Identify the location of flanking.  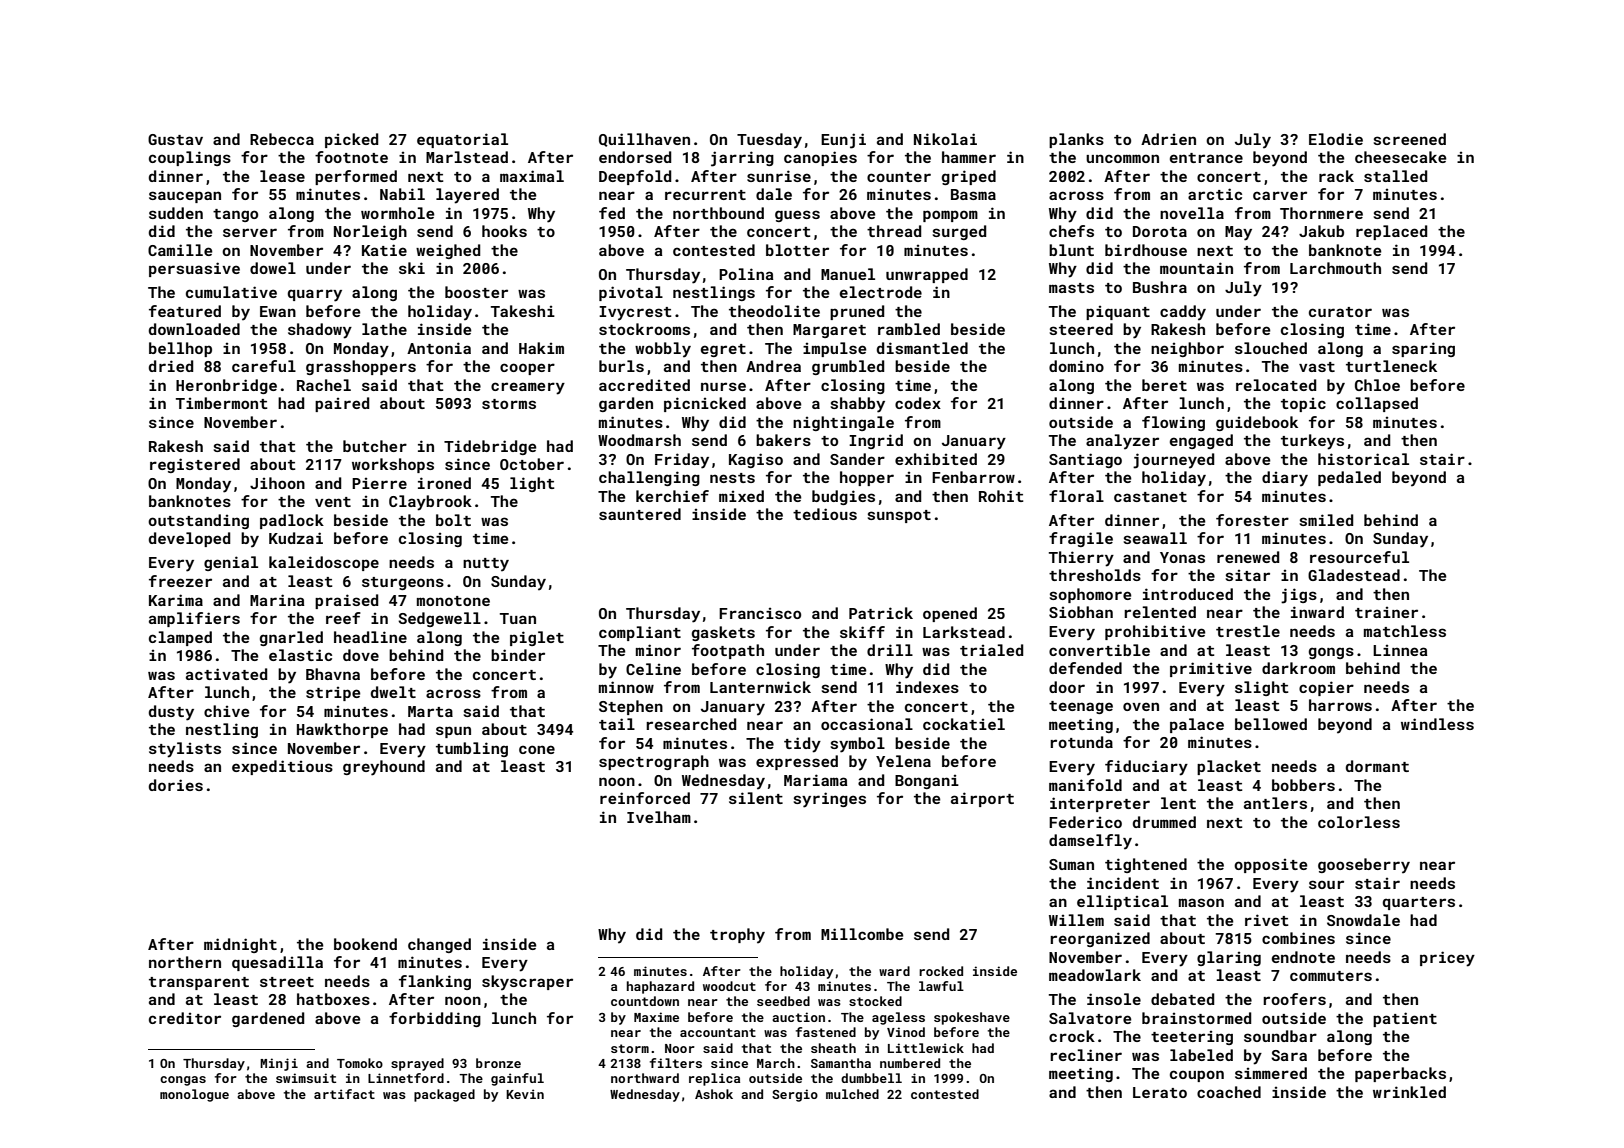
(435, 982).
